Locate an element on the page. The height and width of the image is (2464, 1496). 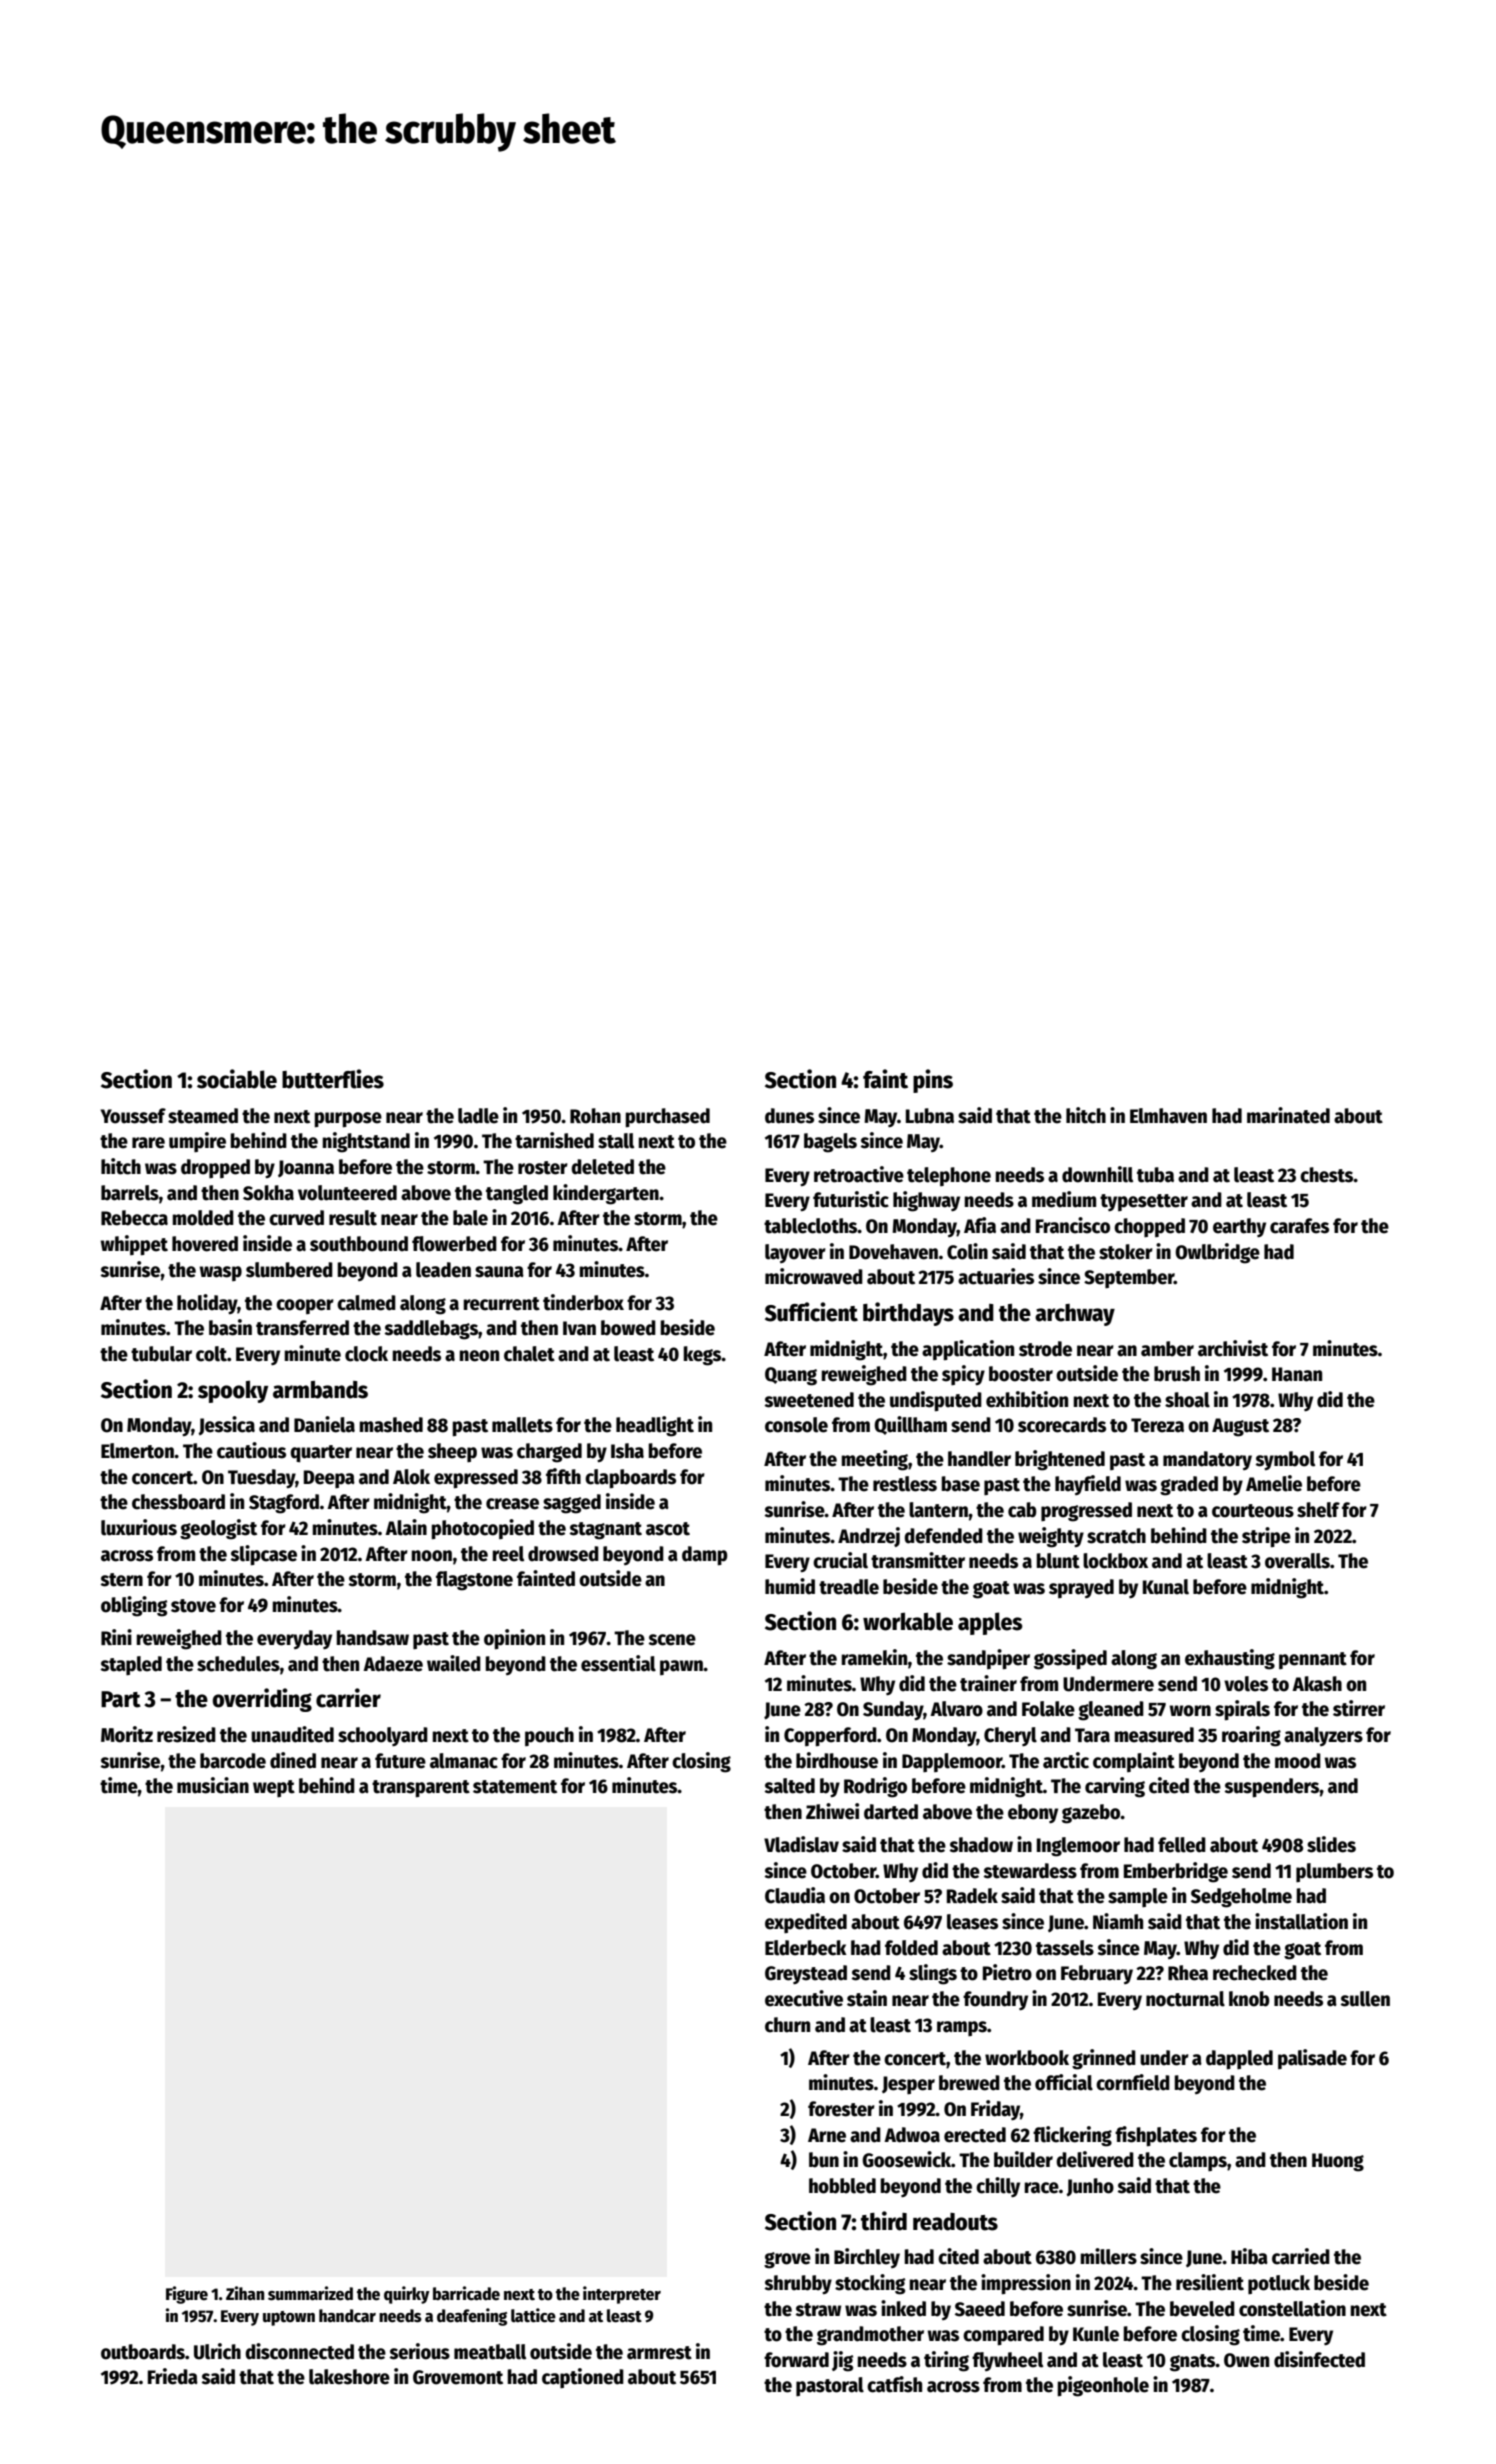
stirrer is located at coordinates (1359, 1708).
